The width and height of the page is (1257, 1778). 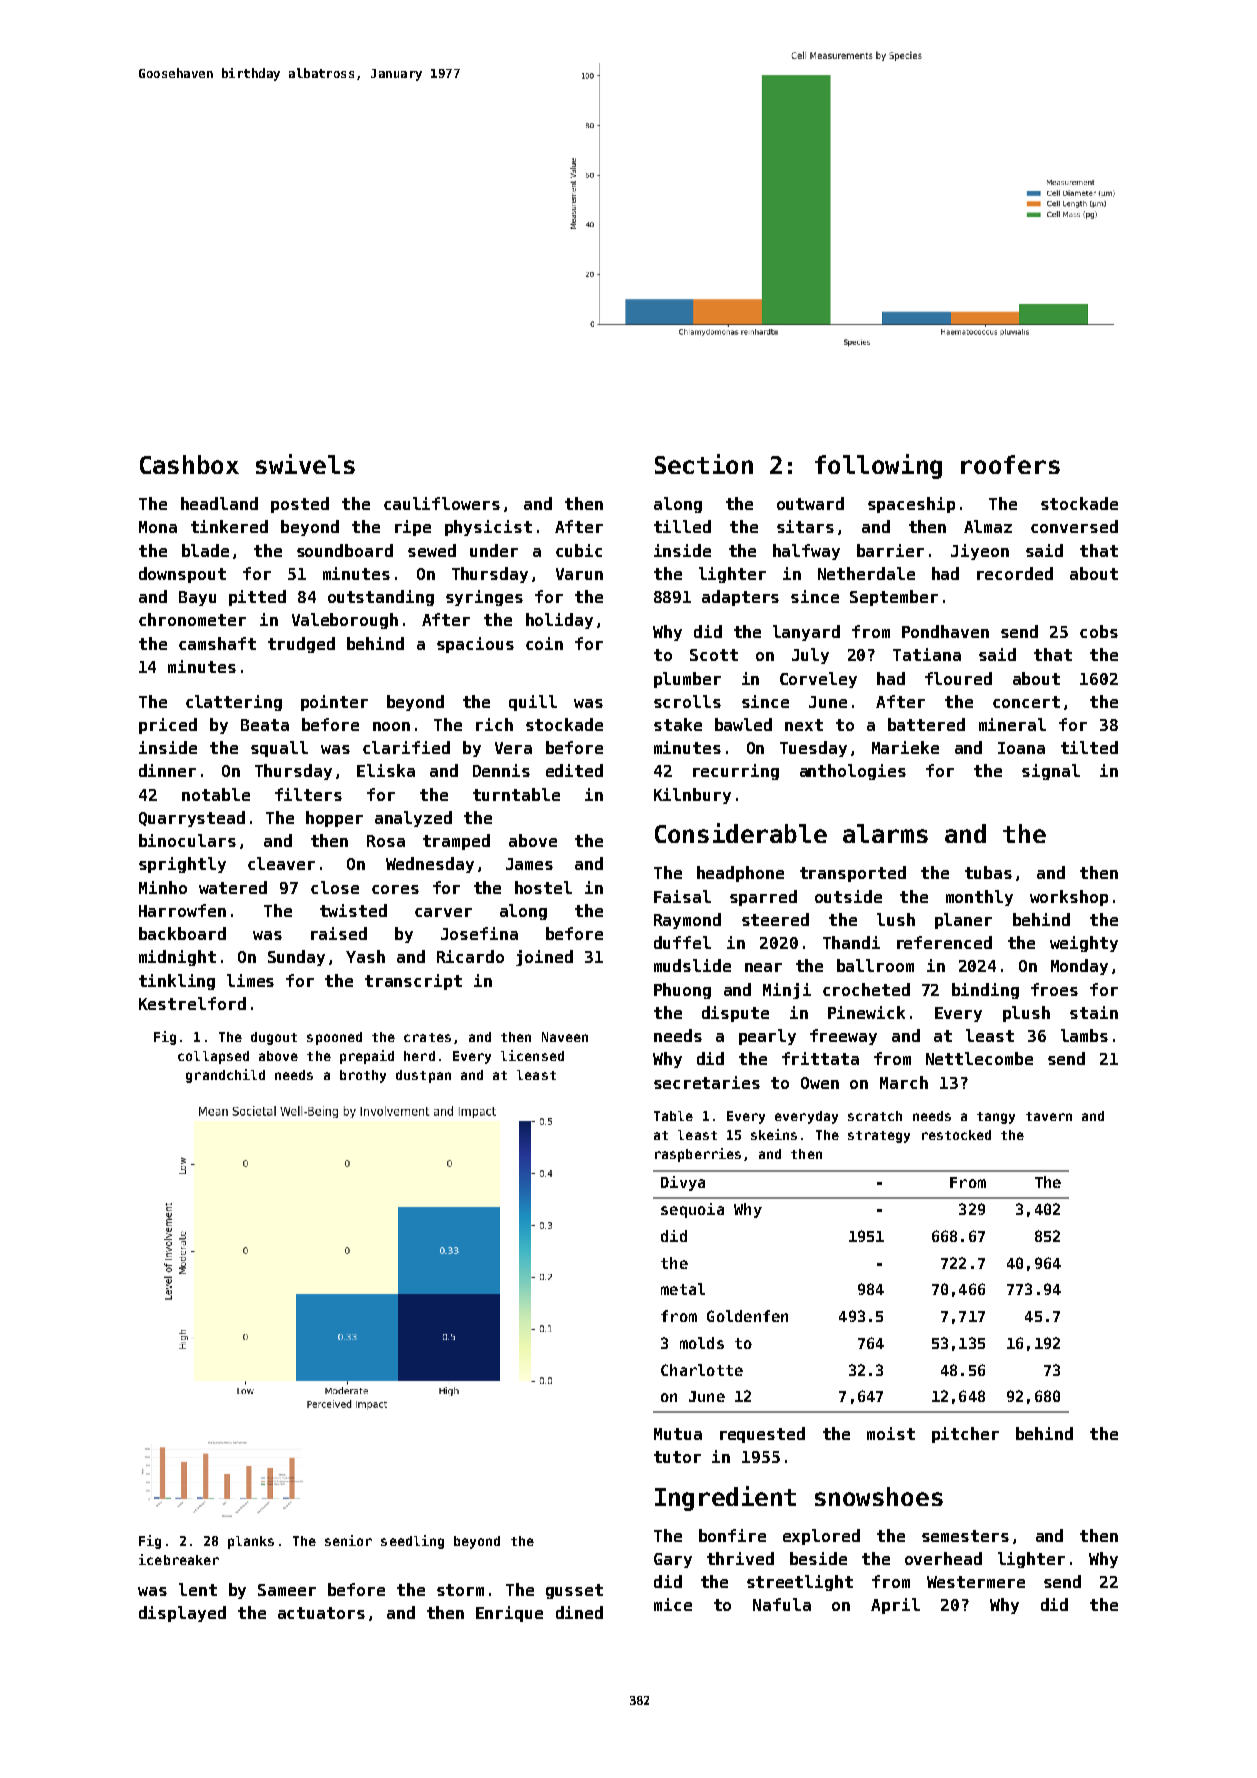 I want to click on recorded, so click(x=1015, y=573).
